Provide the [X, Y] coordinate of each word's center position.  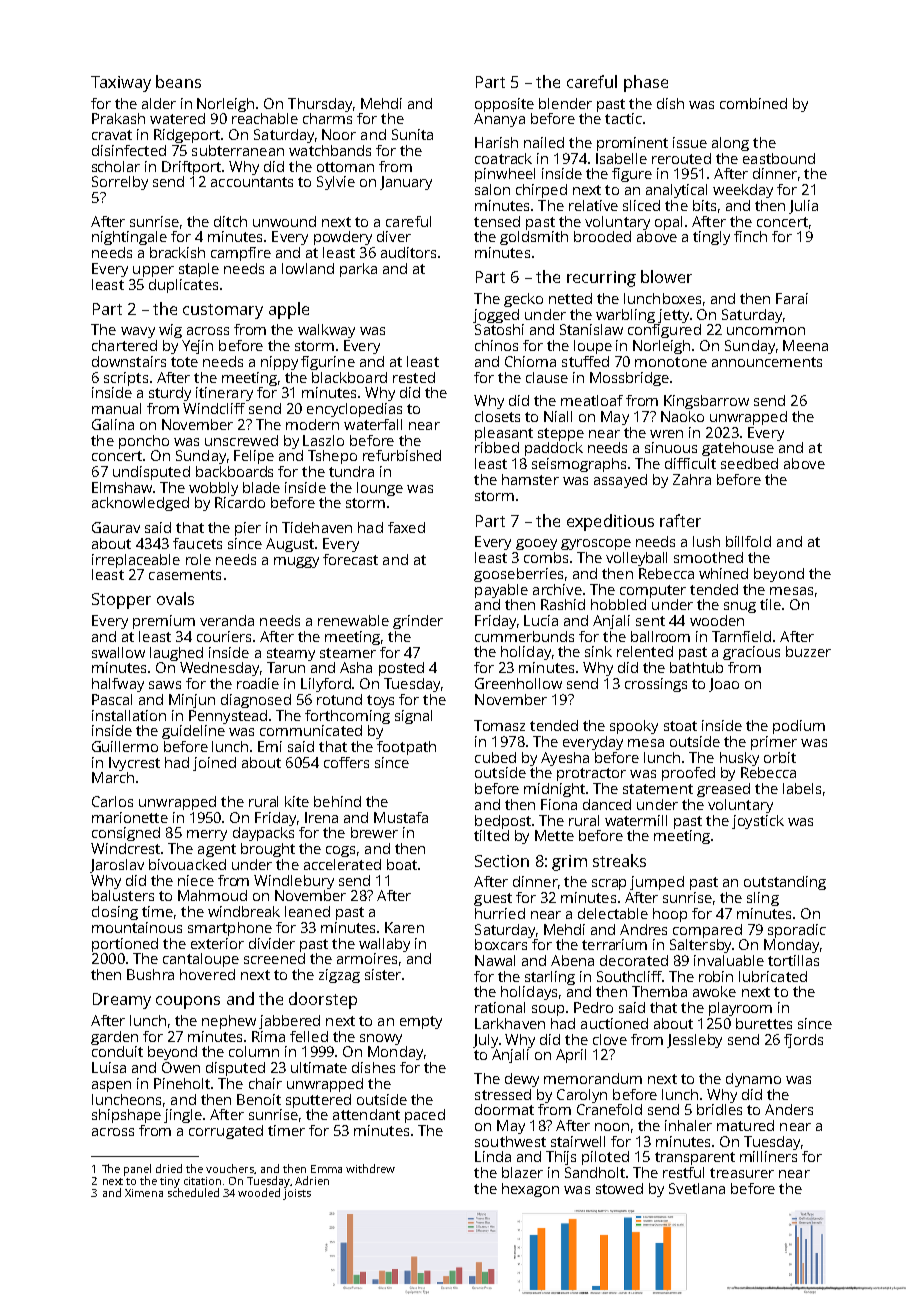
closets [497, 416]
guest [493, 899]
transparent [695, 1158]
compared [707, 931]
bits [704, 205]
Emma [326, 1169]
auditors [408, 252]
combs [546, 557]
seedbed [749, 463]
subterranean [238, 150]
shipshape [126, 1116]
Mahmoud [212, 895]
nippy [279, 363]
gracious [751, 653]
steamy [291, 654]
